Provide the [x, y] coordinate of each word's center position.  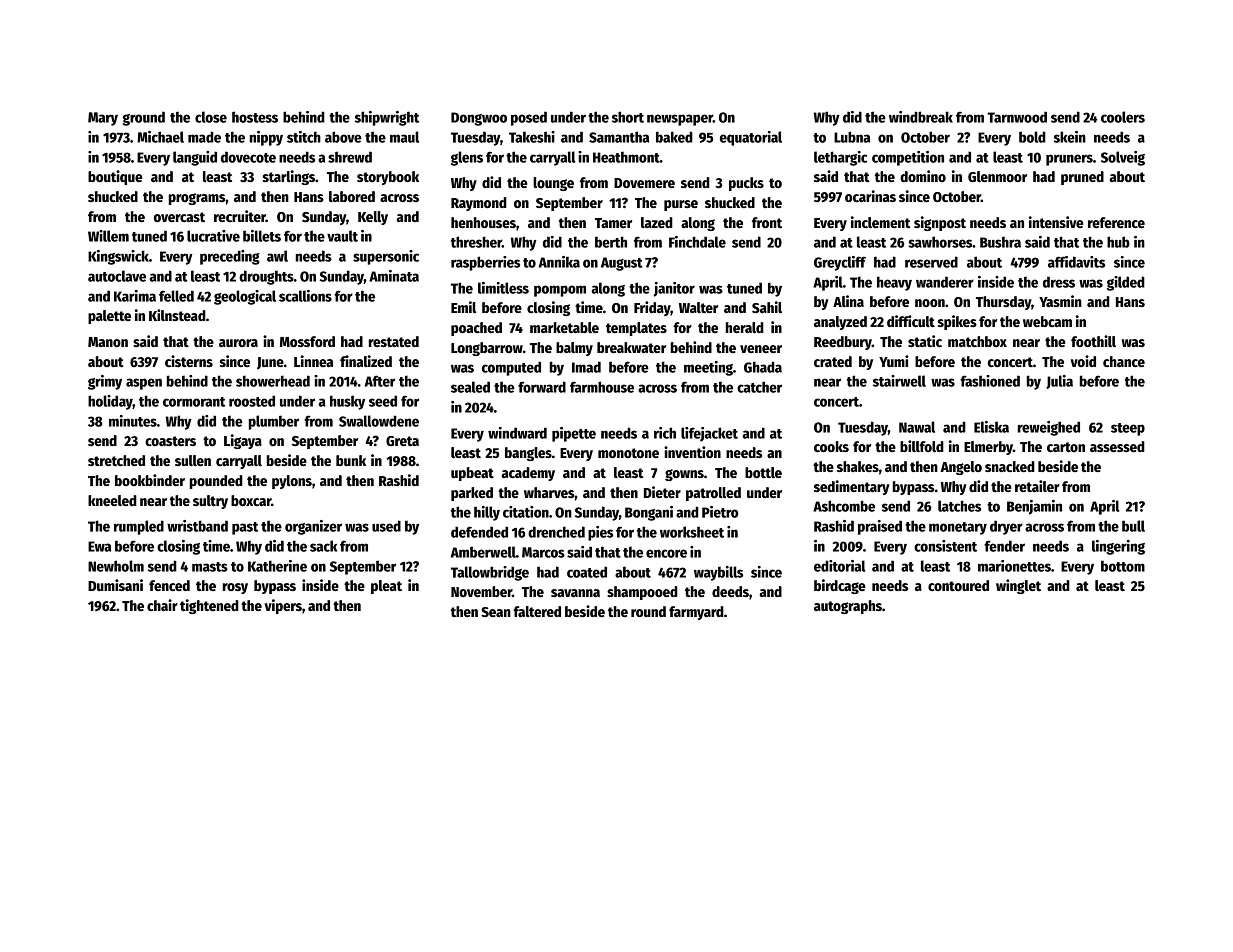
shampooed [642, 593]
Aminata [394, 276]
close [211, 117]
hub [1118, 242]
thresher [476, 242]
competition [908, 158]
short [628, 117]
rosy [235, 588]
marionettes [1014, 566]
